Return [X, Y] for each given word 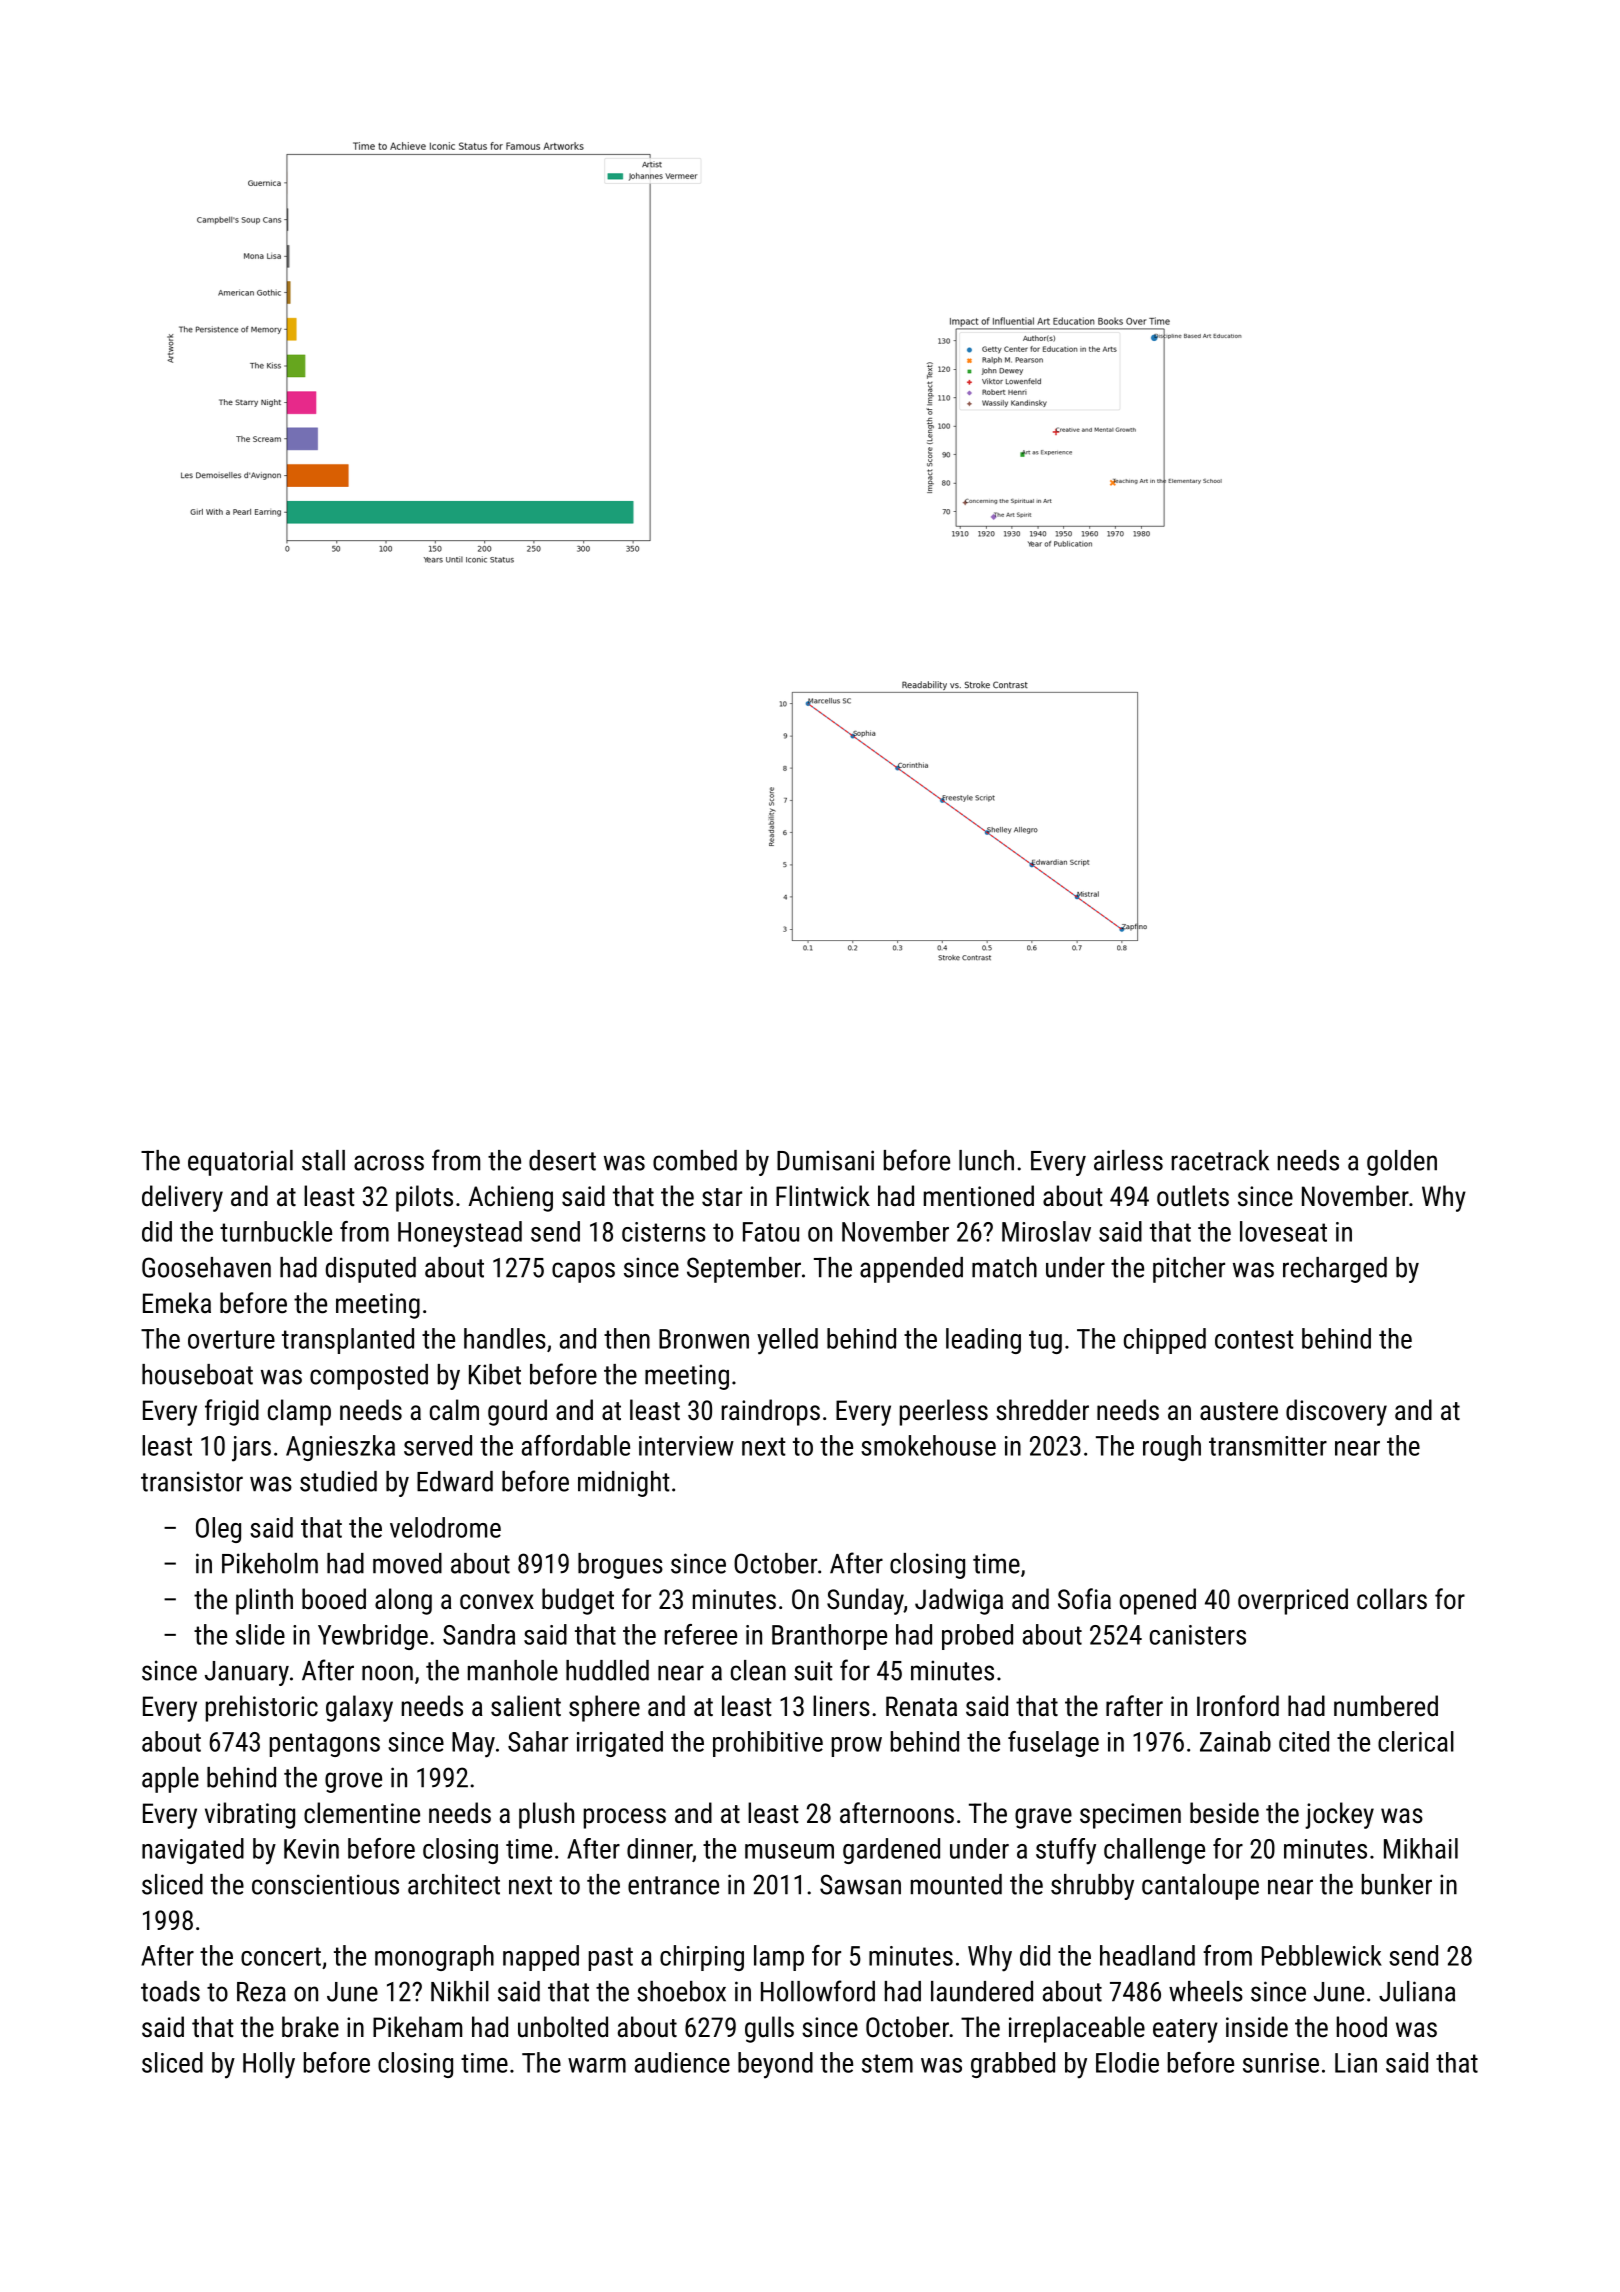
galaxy [359, 1708]
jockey [1339, 1815]
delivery [182, 1198]
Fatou [771, 1232]
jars [251, 1449]
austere [1239, 1411]
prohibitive [768, 1744]
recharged [1335, 1270]
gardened [891, 1851]
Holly [269, 2065]
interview [686, 1446]
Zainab [1235, 1741]
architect [454, 1884]
